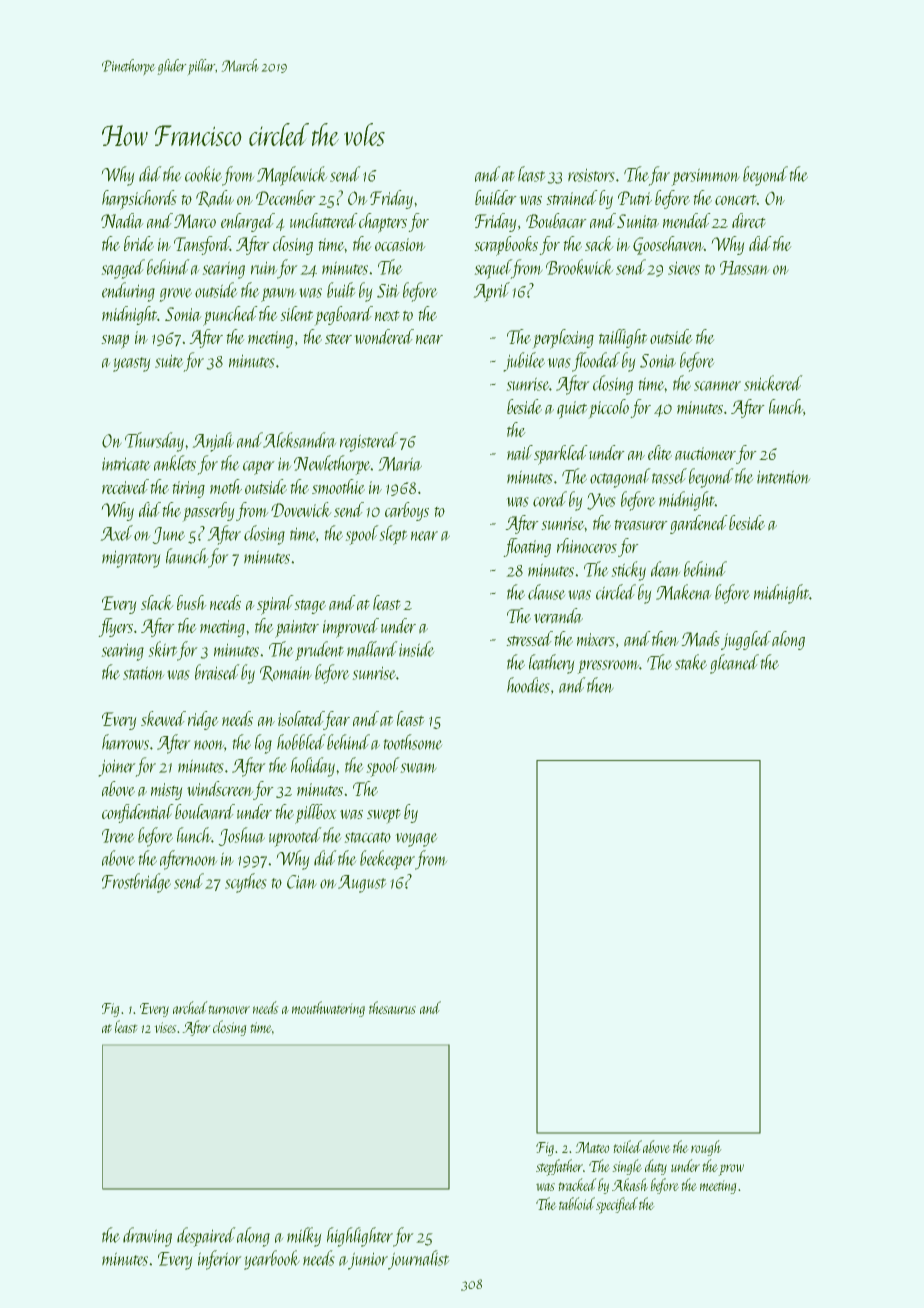 The image size is (924, 1308). I want to click on junior, so click(368, 1261).
